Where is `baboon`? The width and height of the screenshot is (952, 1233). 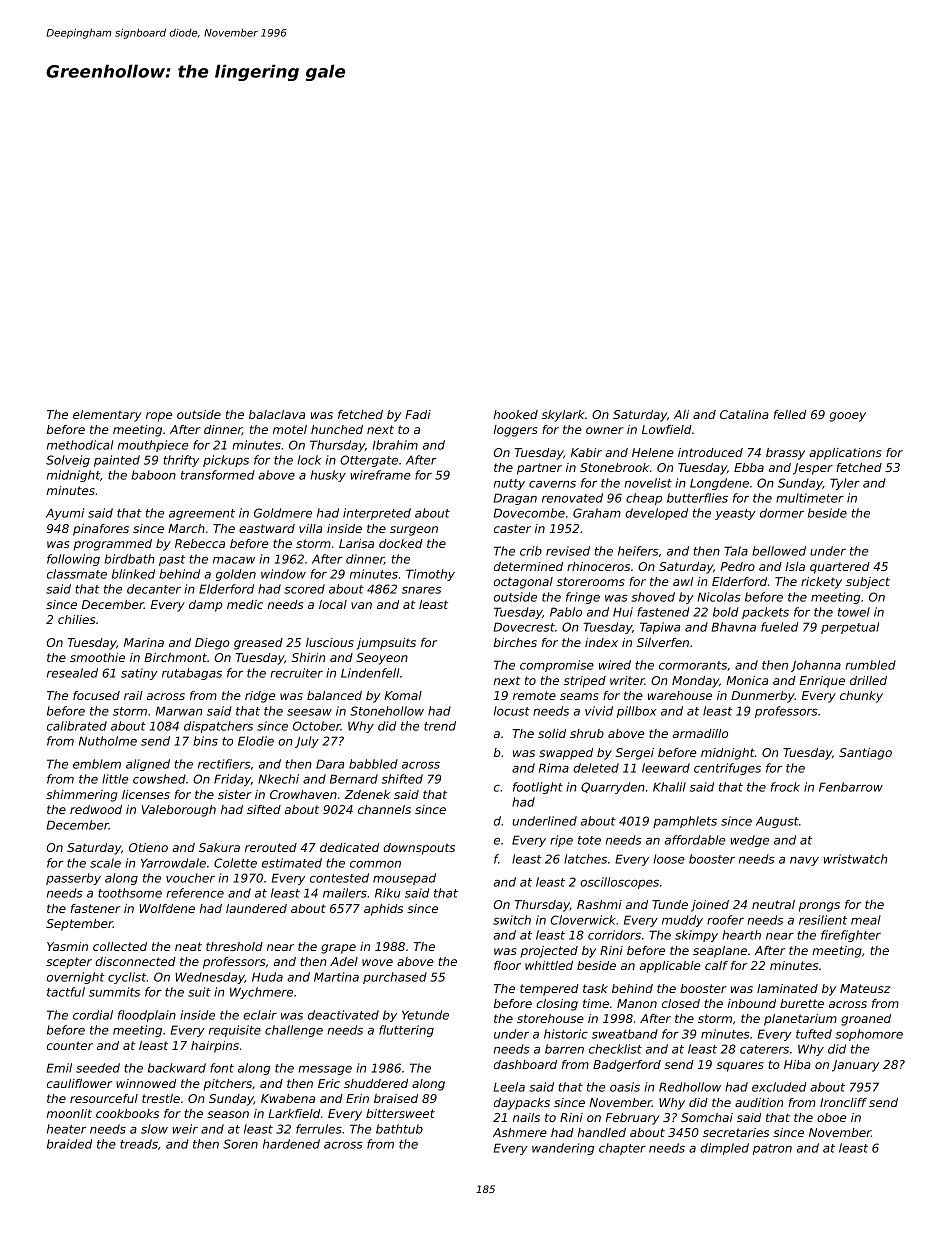
baboon is located at coordinates (154, 475).
